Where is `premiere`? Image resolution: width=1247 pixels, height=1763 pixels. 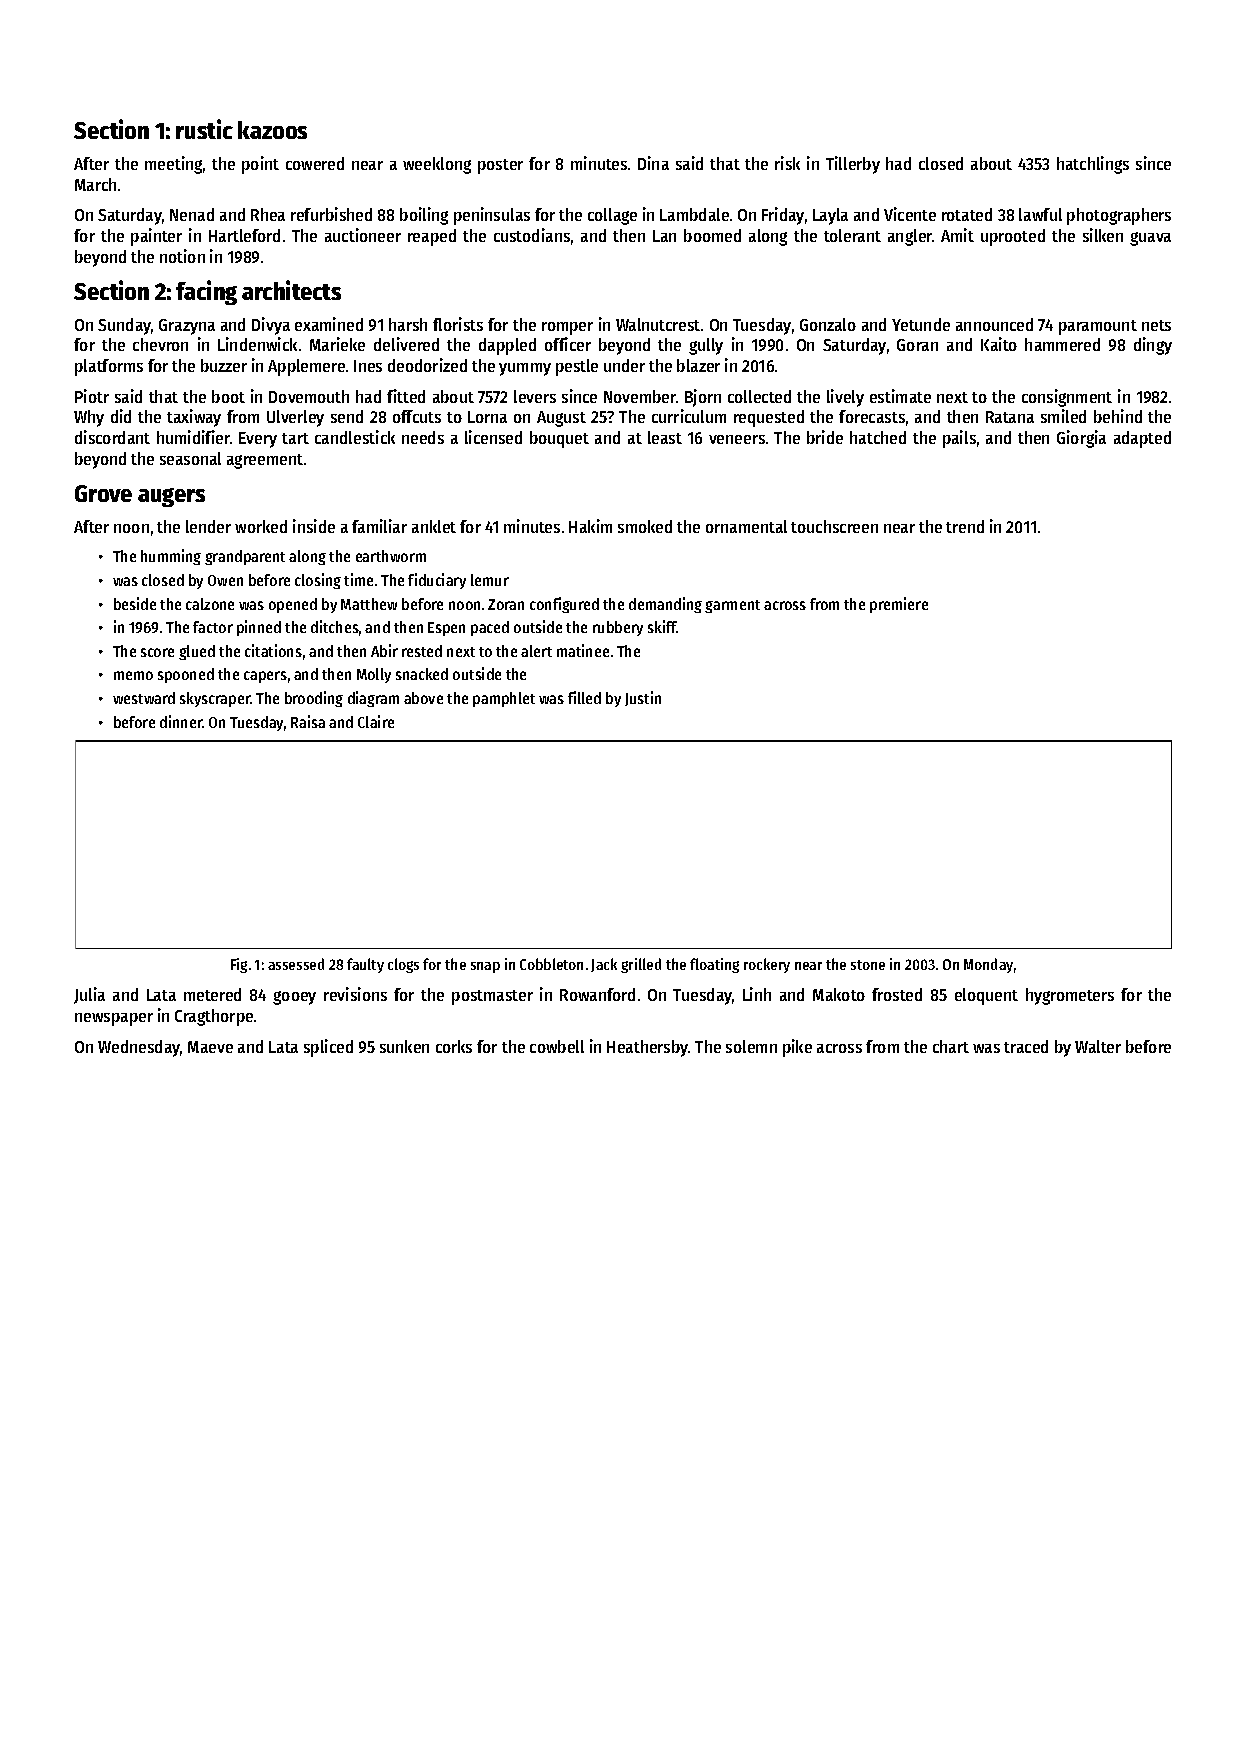
premiere is located at coordinates (899, 605).
